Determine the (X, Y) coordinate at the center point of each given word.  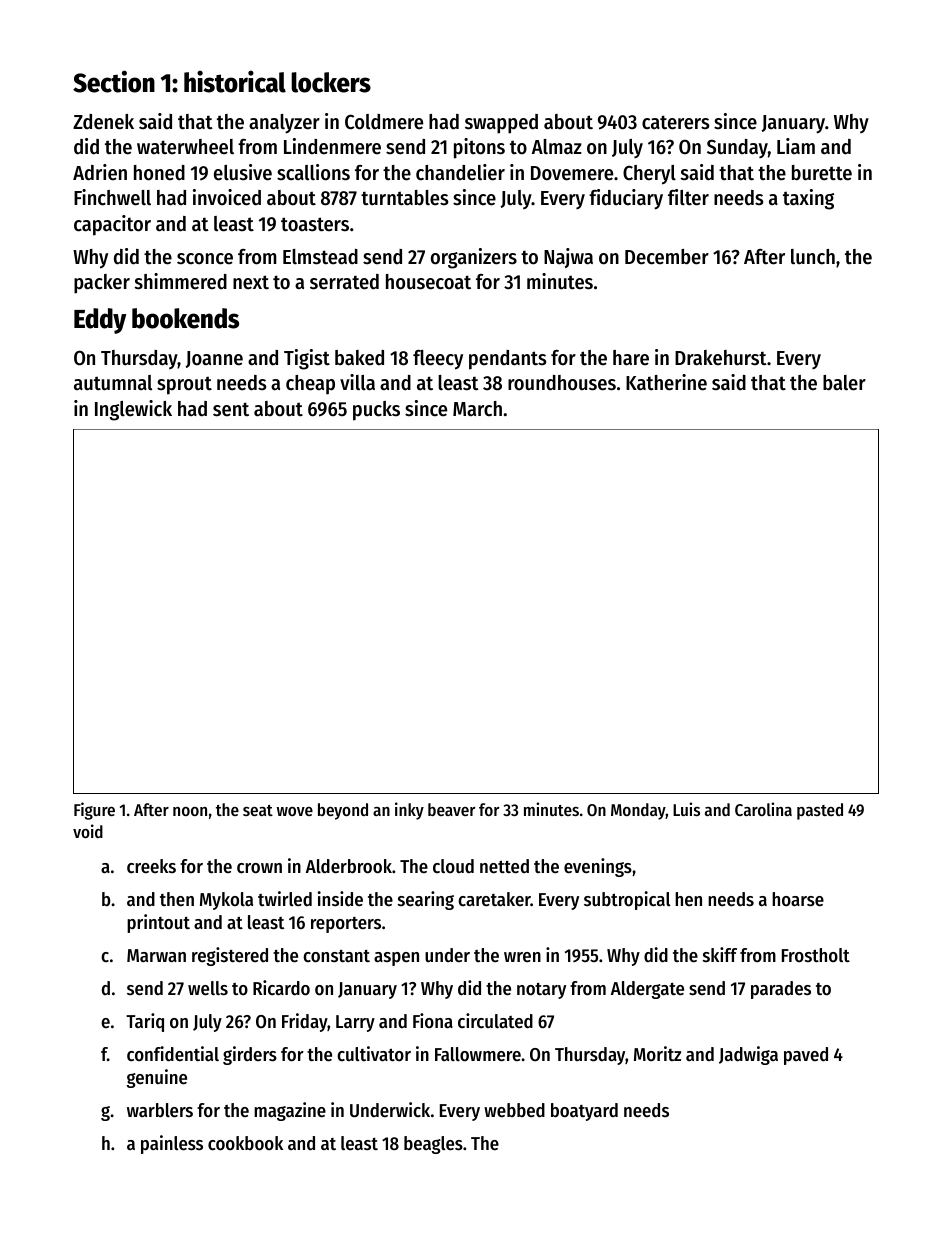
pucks (376, 411)
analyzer (284, 124)
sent (231, 409)
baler (844, 383)
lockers (331, 82)
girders (250, 1055)
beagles (433, 1145)
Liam (796, 146)
